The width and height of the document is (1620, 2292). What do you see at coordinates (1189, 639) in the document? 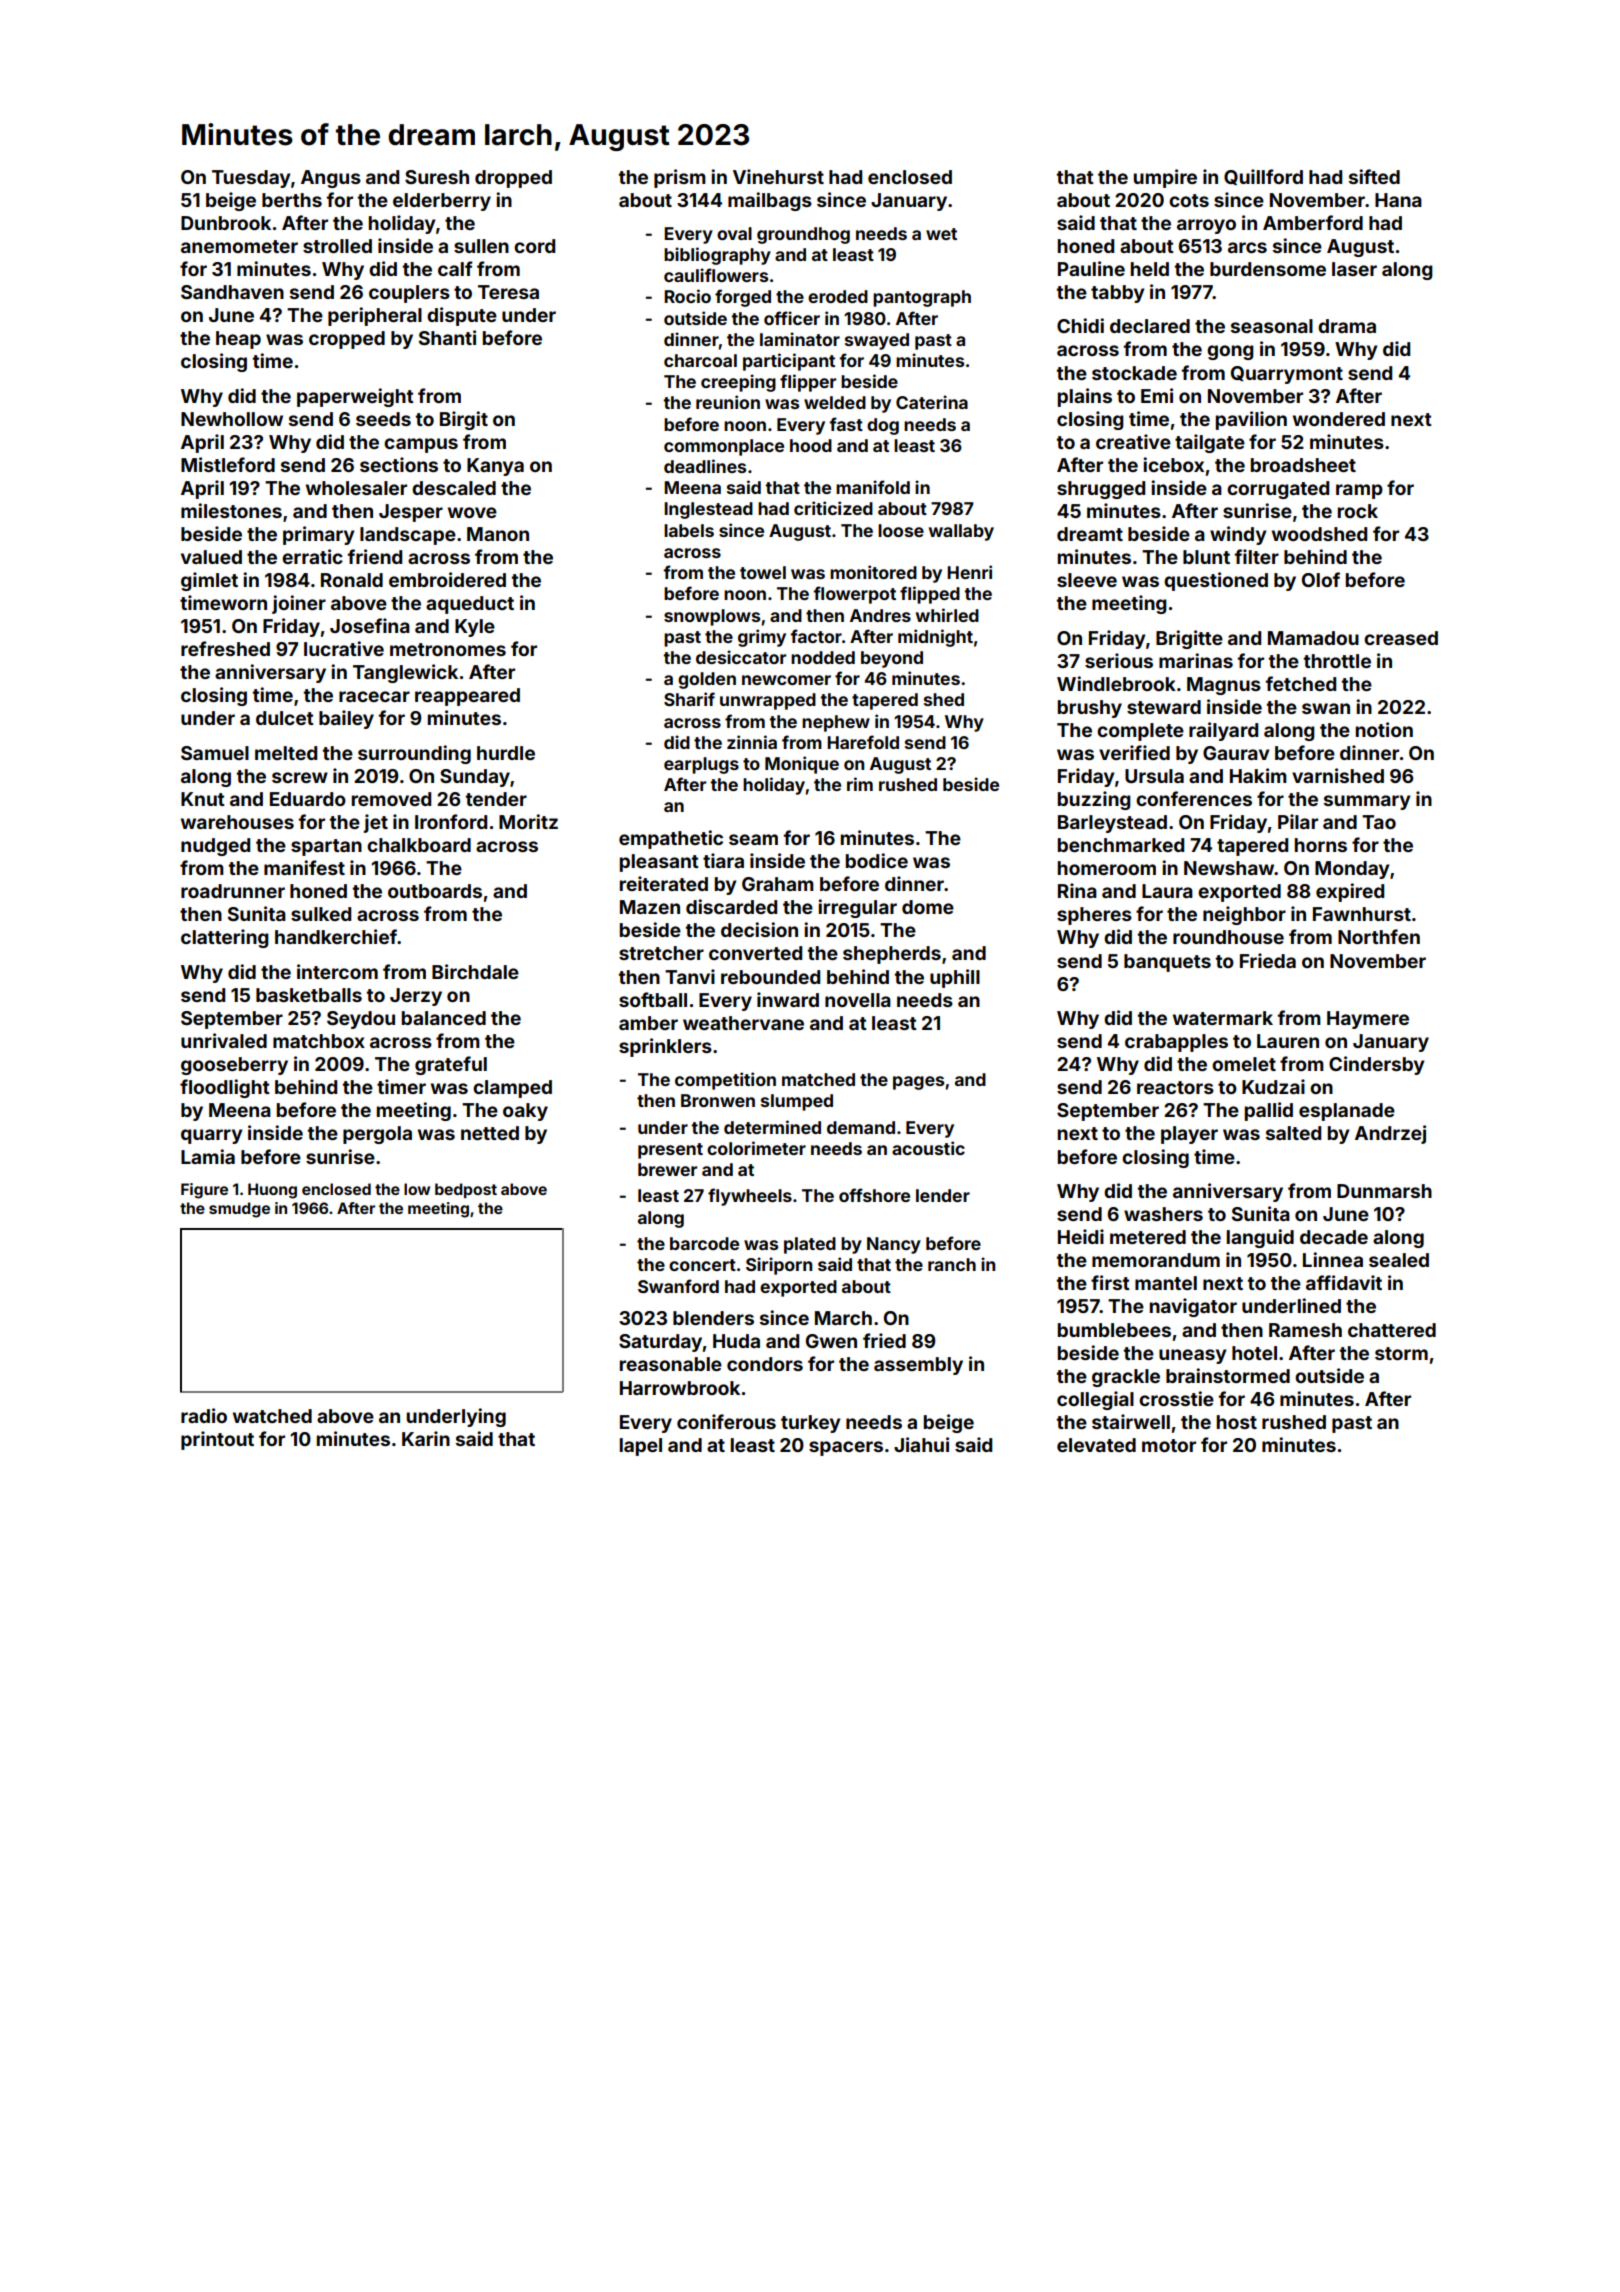
I see `Brigitte` at bounding box center [1189, 639].
